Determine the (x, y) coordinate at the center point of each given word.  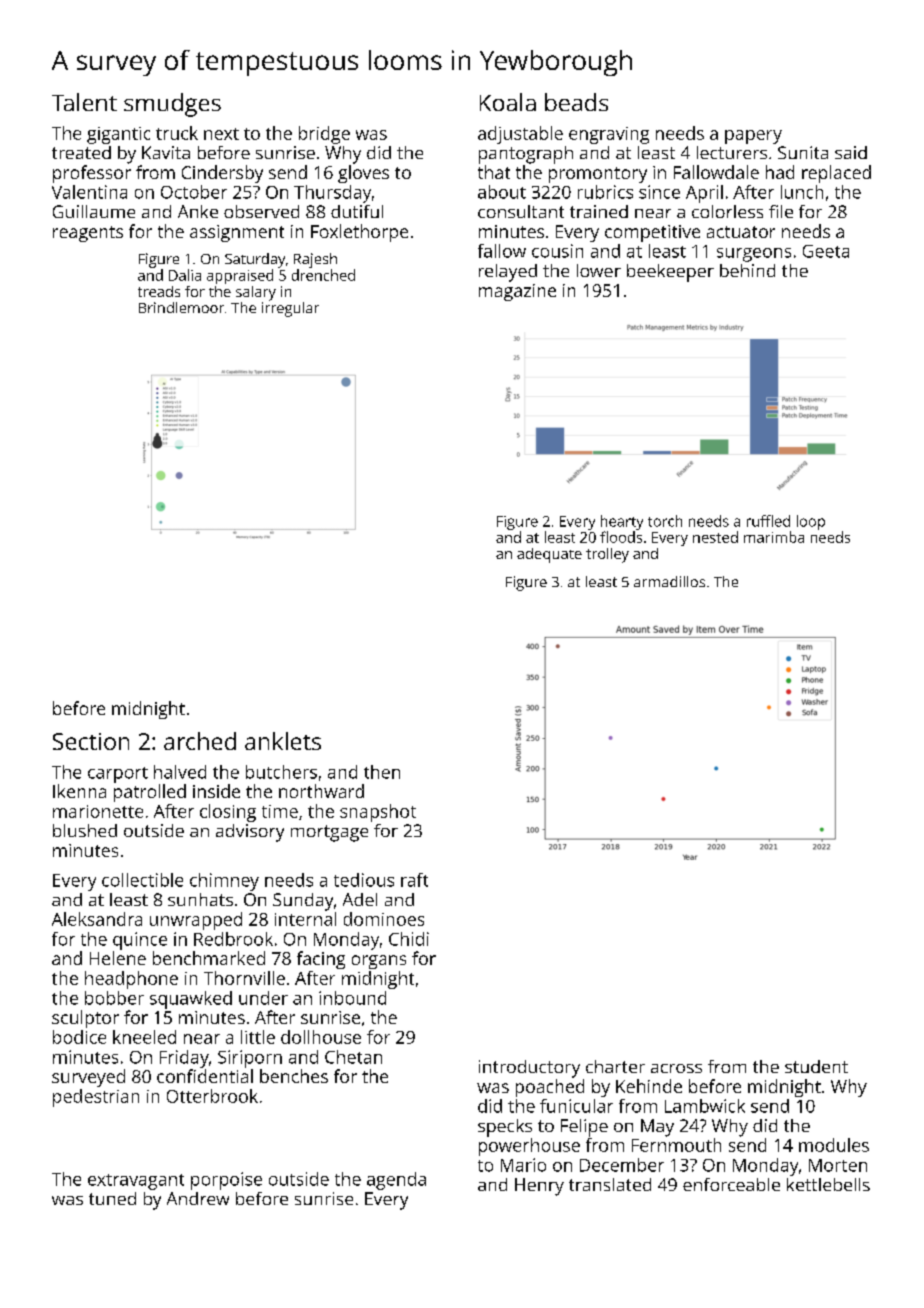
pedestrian (96, 1098)
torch (665, 521)
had (780, 172)
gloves (363, 174)
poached (550, 1088)
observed (261, 211)
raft (414, 880)
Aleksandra (97, 919)
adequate (549, 555)
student (816, 1066)
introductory (529, 1069)
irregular (290, 309)
